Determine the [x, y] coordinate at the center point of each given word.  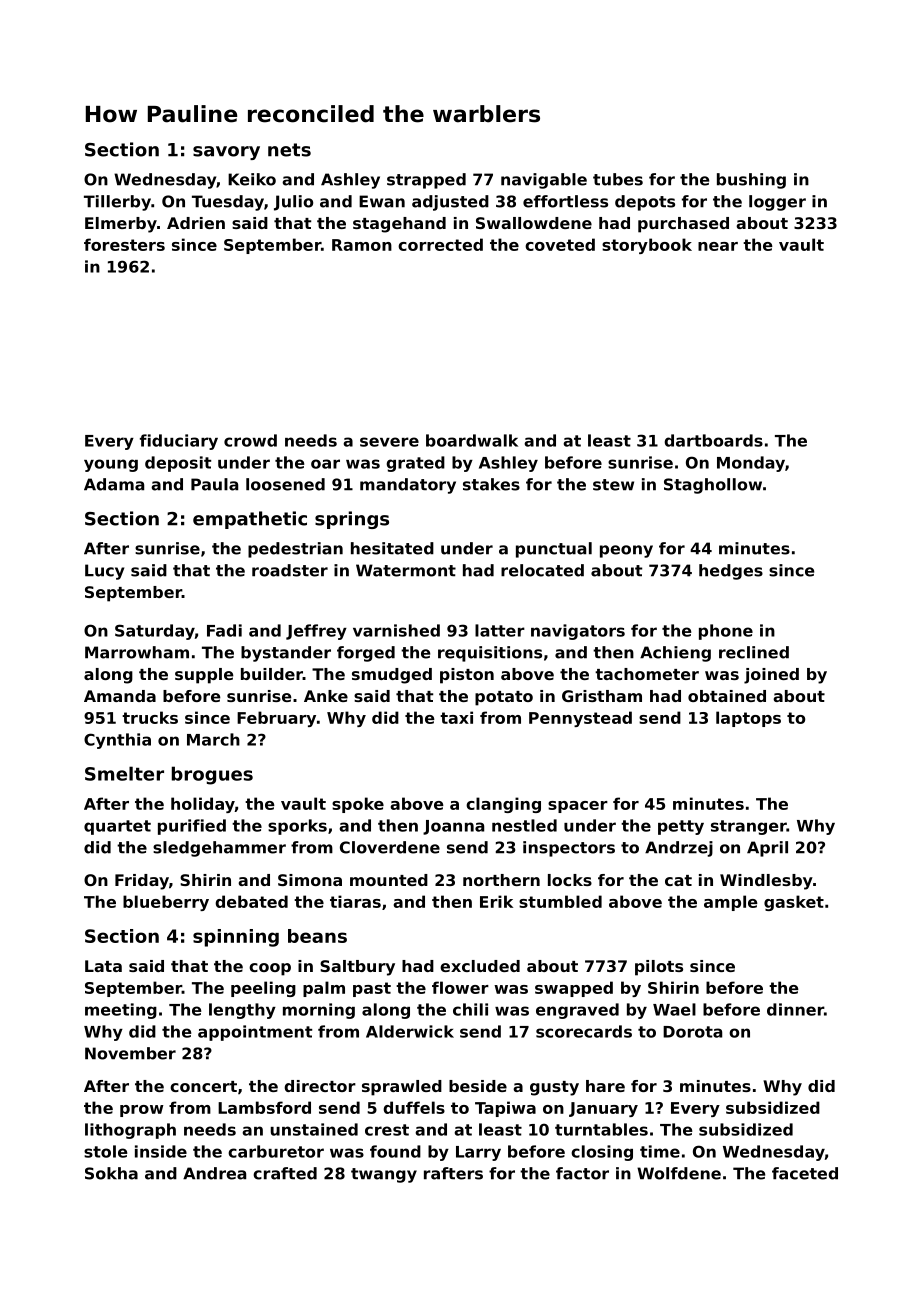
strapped [426, 181]
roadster [290, 570]
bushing [751, 181]
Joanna [453, 827]
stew [613, 485]
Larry [478, 1153]
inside [161, 1151]
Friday [142, 882]
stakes [491, 484]
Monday [751, 464]
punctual [554, 550]
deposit [178, 464]
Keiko [252, 179]
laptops [748, 719]
